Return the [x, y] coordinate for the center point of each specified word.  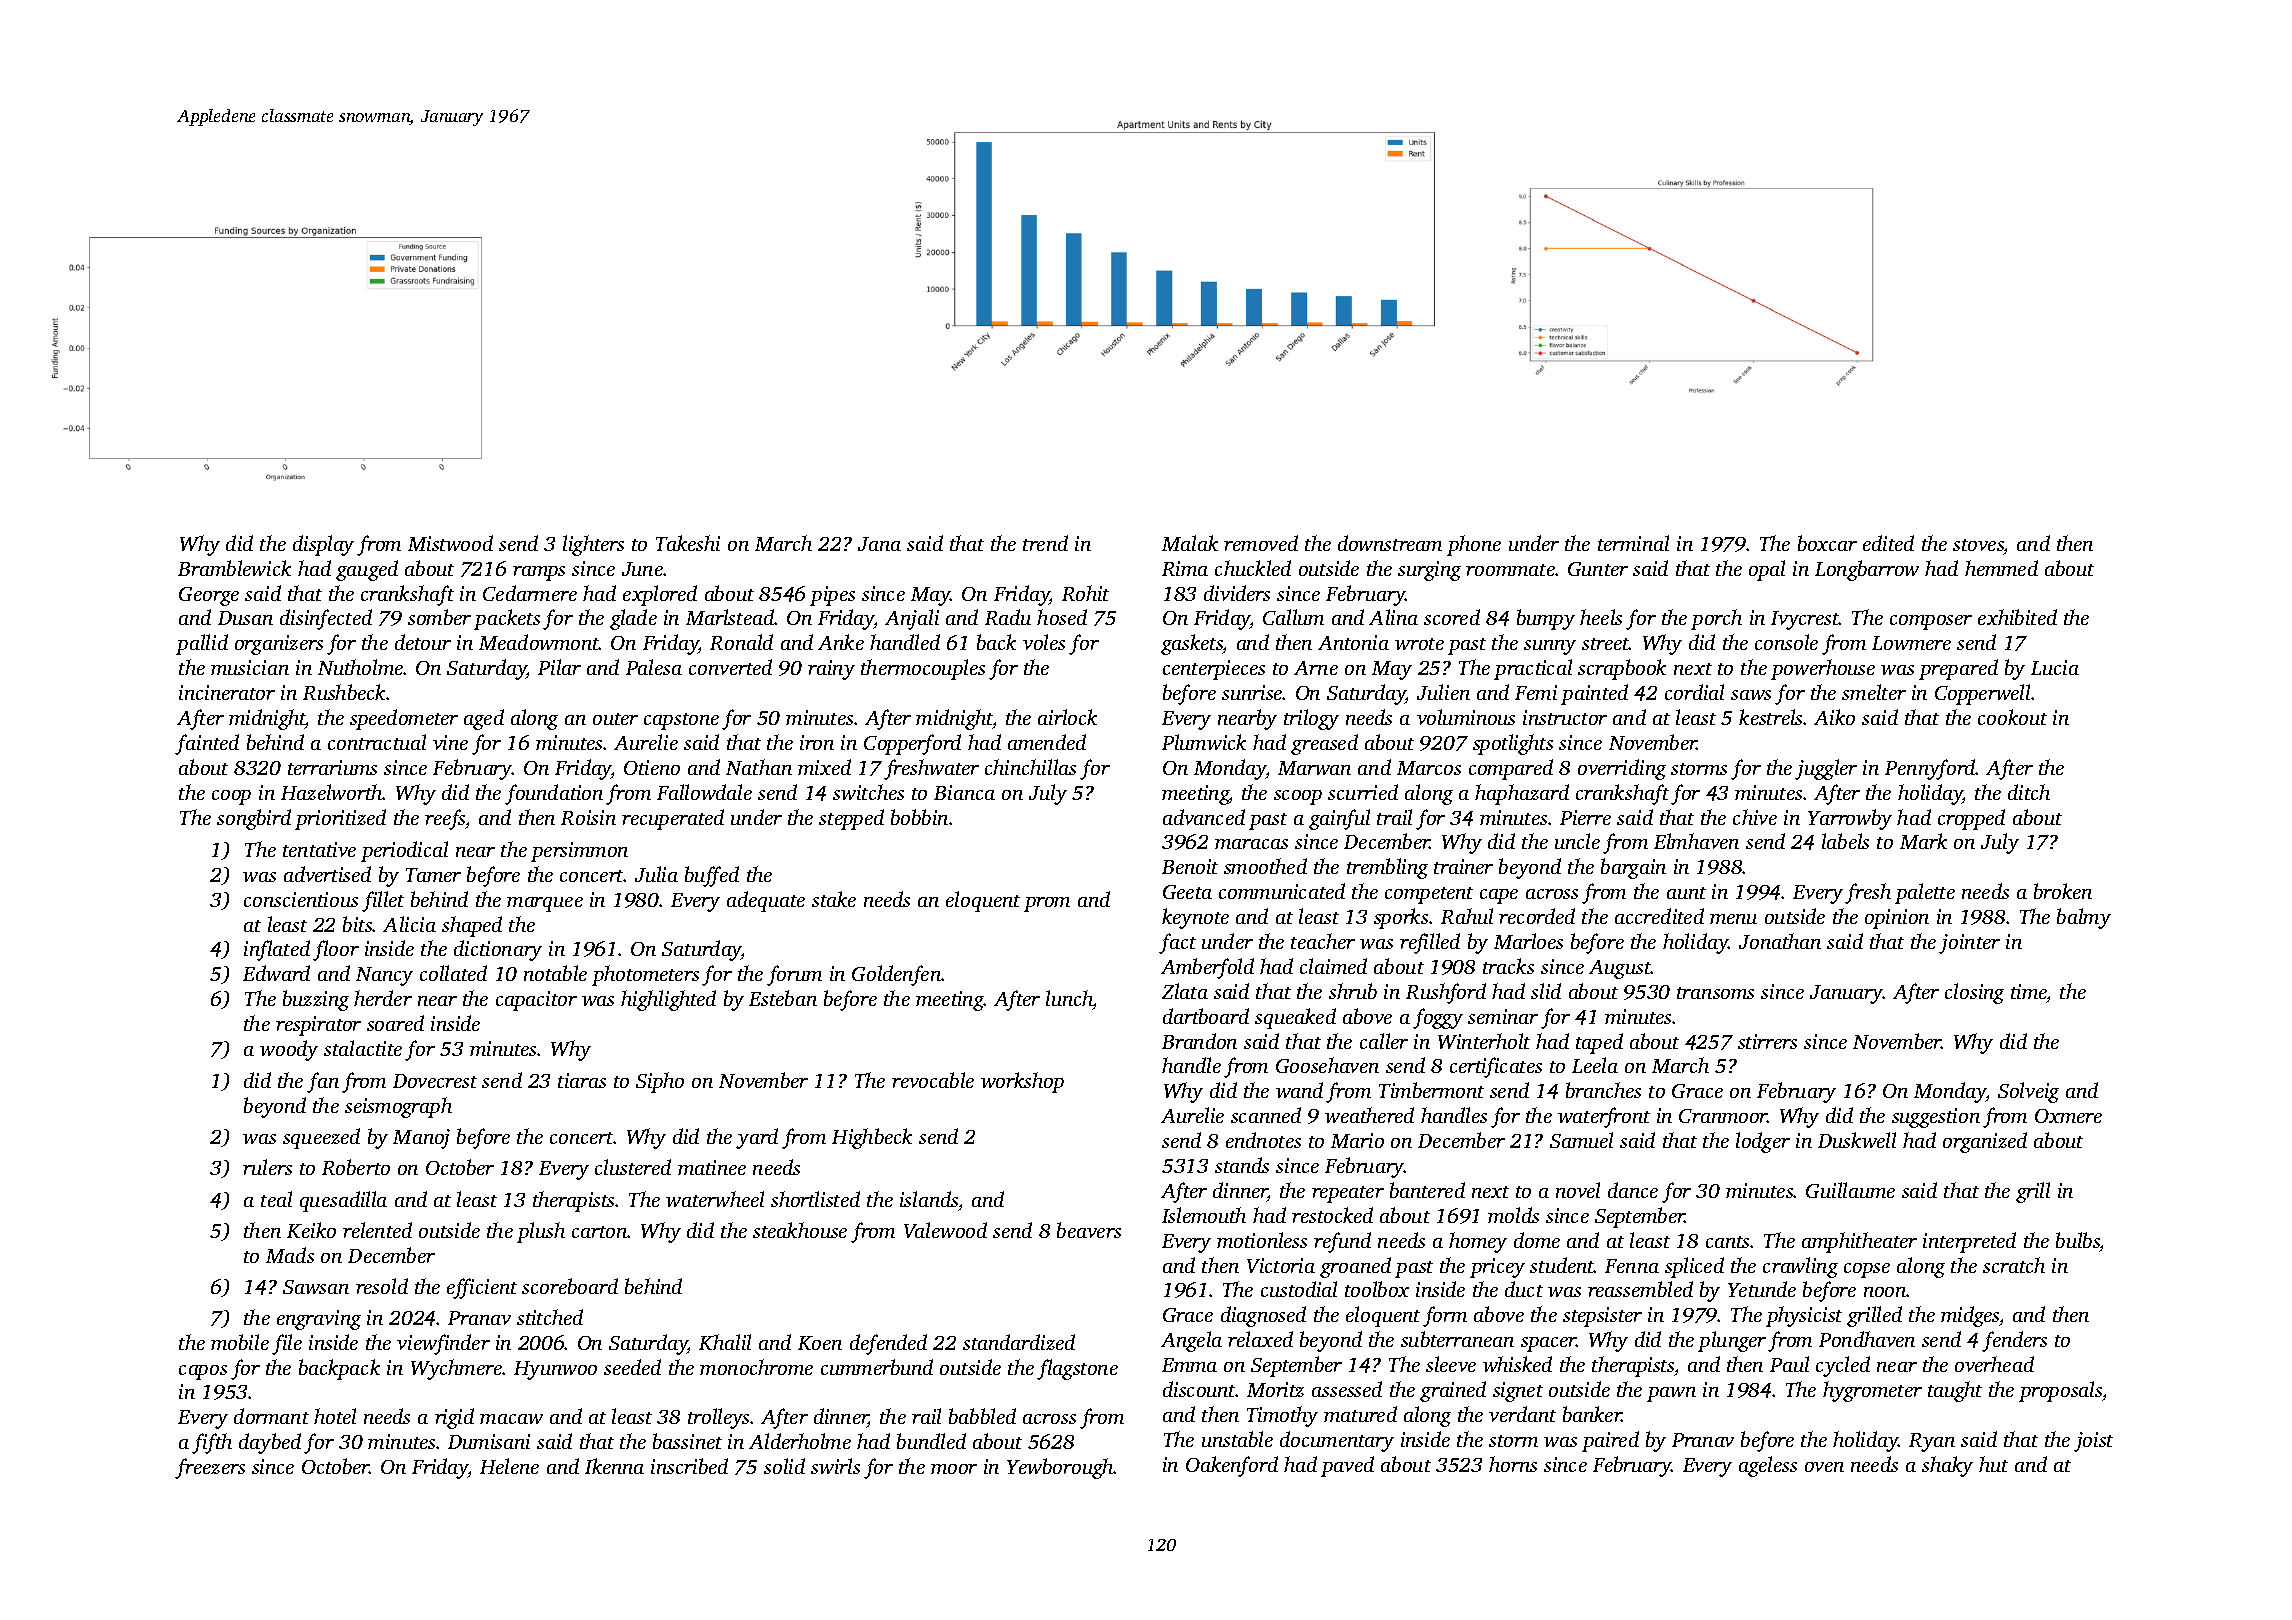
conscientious [301, 899]
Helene [509, 1466]
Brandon [1199, 1041]
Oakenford [1232, 1466]
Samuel [1581, 1140]
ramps [539, 573]
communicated [1282, 891]
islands [929, 1199]
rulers [267, 1167]
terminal [1633, 543]
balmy [2084, 918]
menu [1733, 919]
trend [1045, 543]
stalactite [363, 1048]
